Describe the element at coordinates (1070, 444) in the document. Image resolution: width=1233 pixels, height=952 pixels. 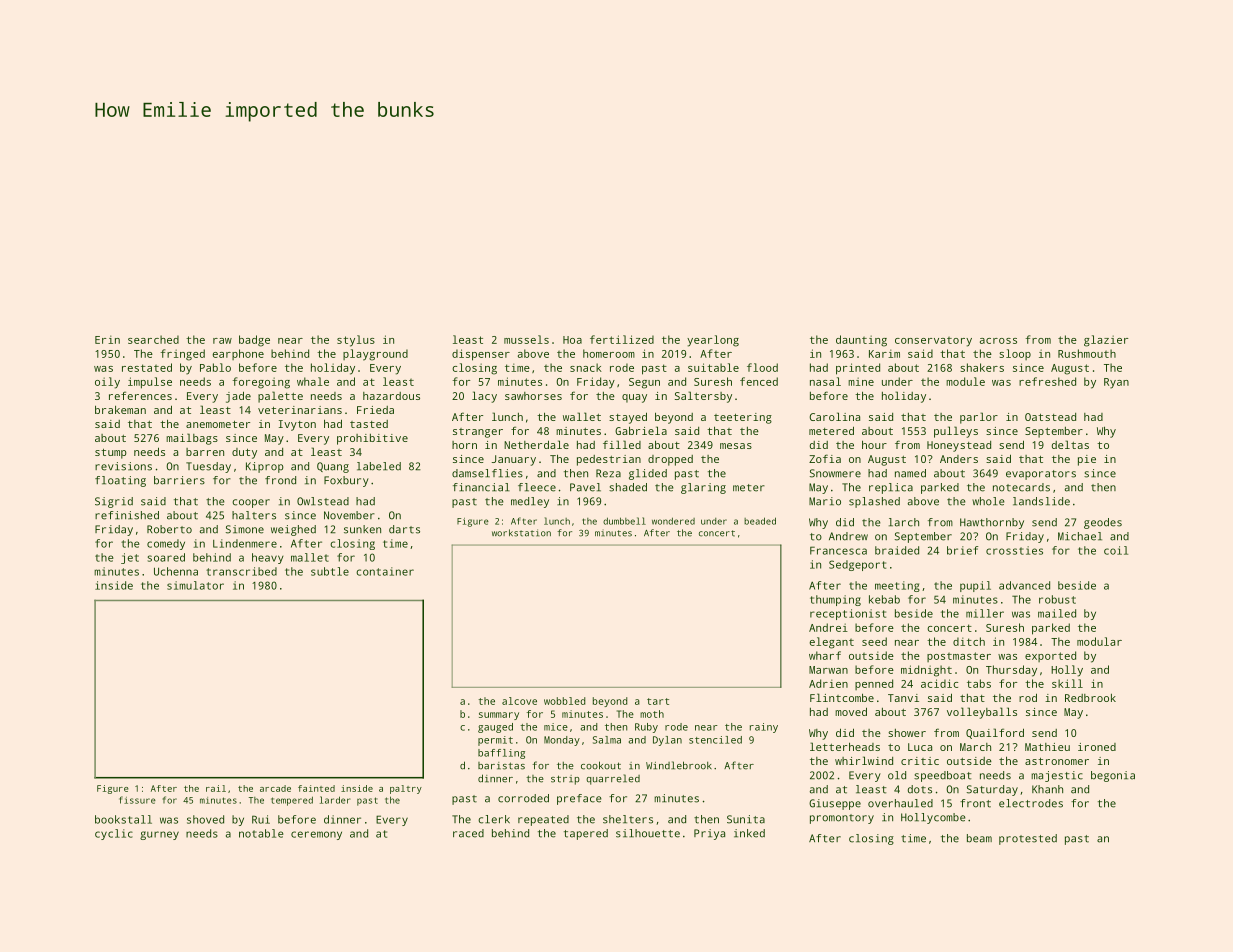
I see `deltas` at that location.
